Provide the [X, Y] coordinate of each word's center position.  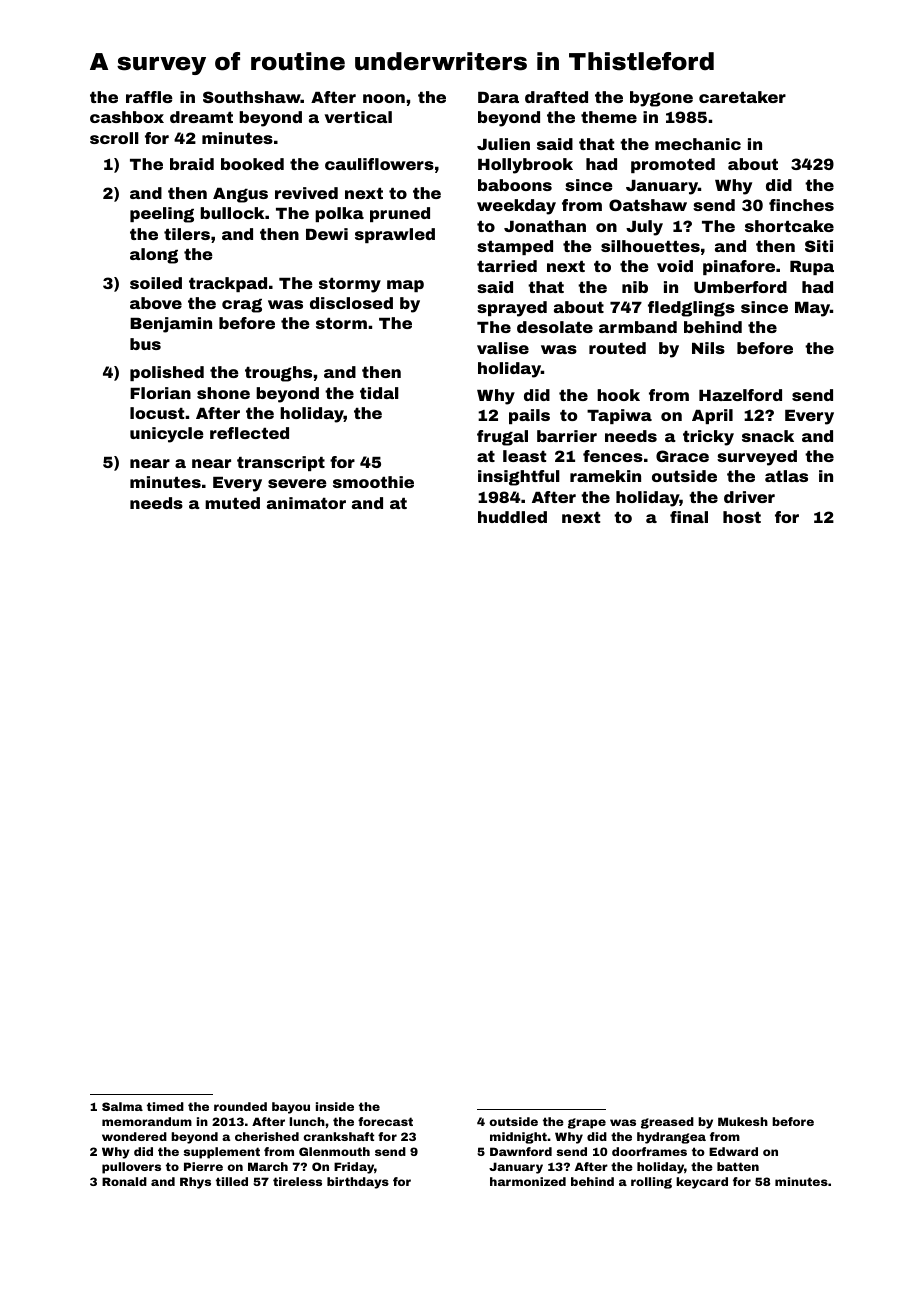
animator [306, 503]
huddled [512, 517]
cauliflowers [379, 164]
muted [232, 503]
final [689, 517]
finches [801, 205]
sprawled [395, 235]
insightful [519, 478]
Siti [819, 246]
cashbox [127, 117]
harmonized [528, 1181]
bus [145, 344]
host [742, 517]
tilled [232, 1181]
